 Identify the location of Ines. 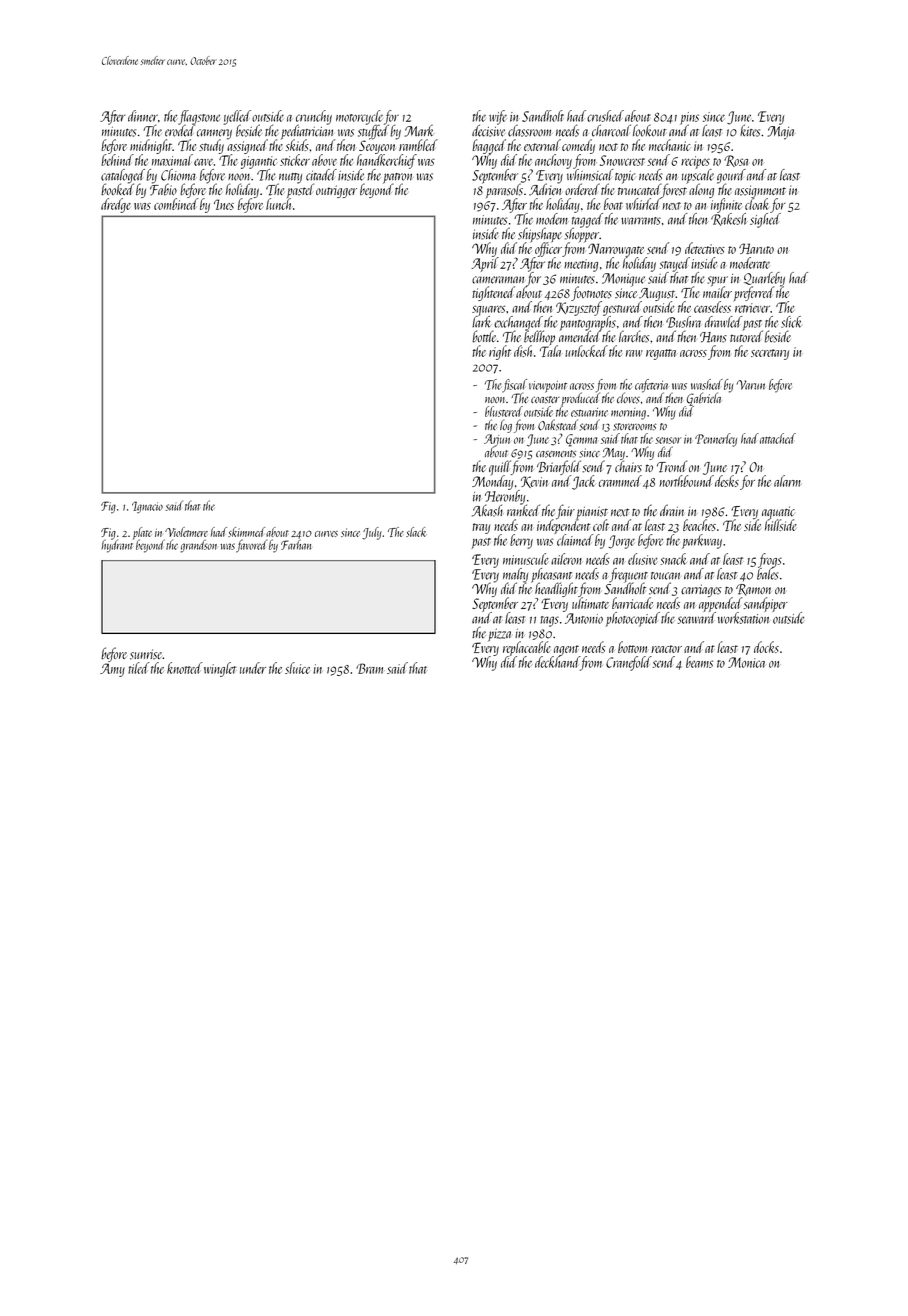
(224, 204).
